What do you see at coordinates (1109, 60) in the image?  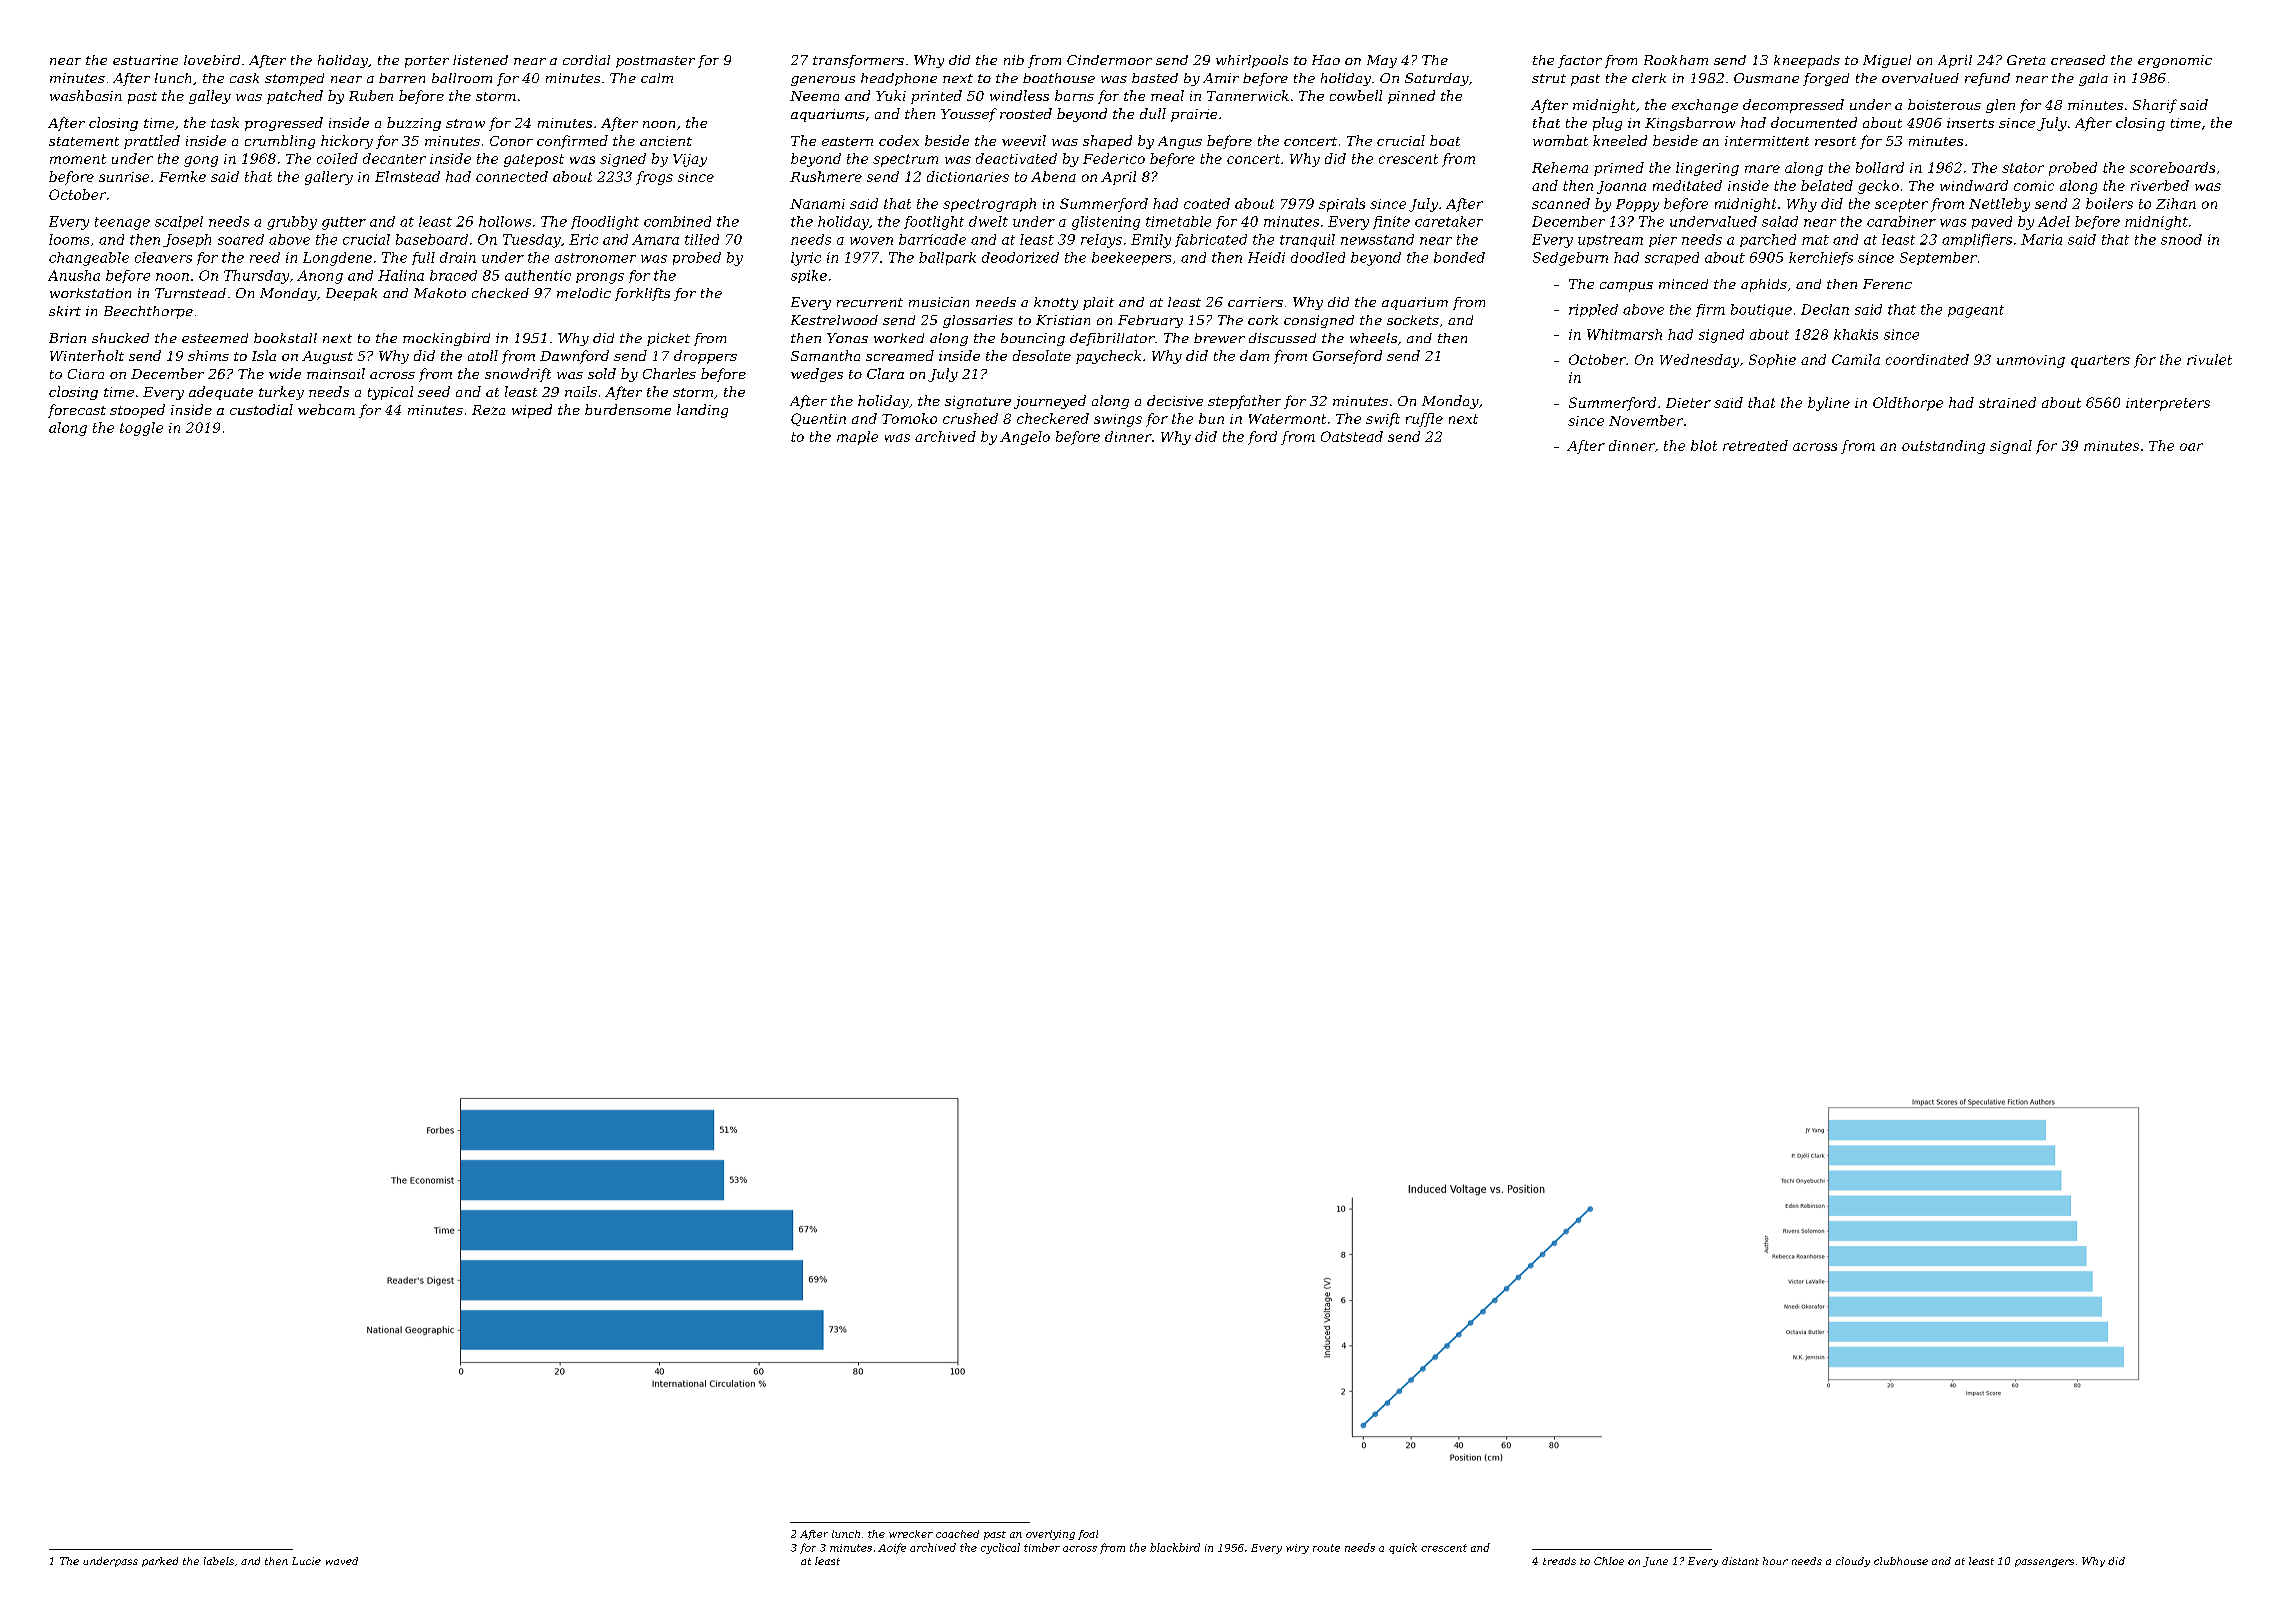 I see `Cindermoor` at bounding box center [1109, 60].
